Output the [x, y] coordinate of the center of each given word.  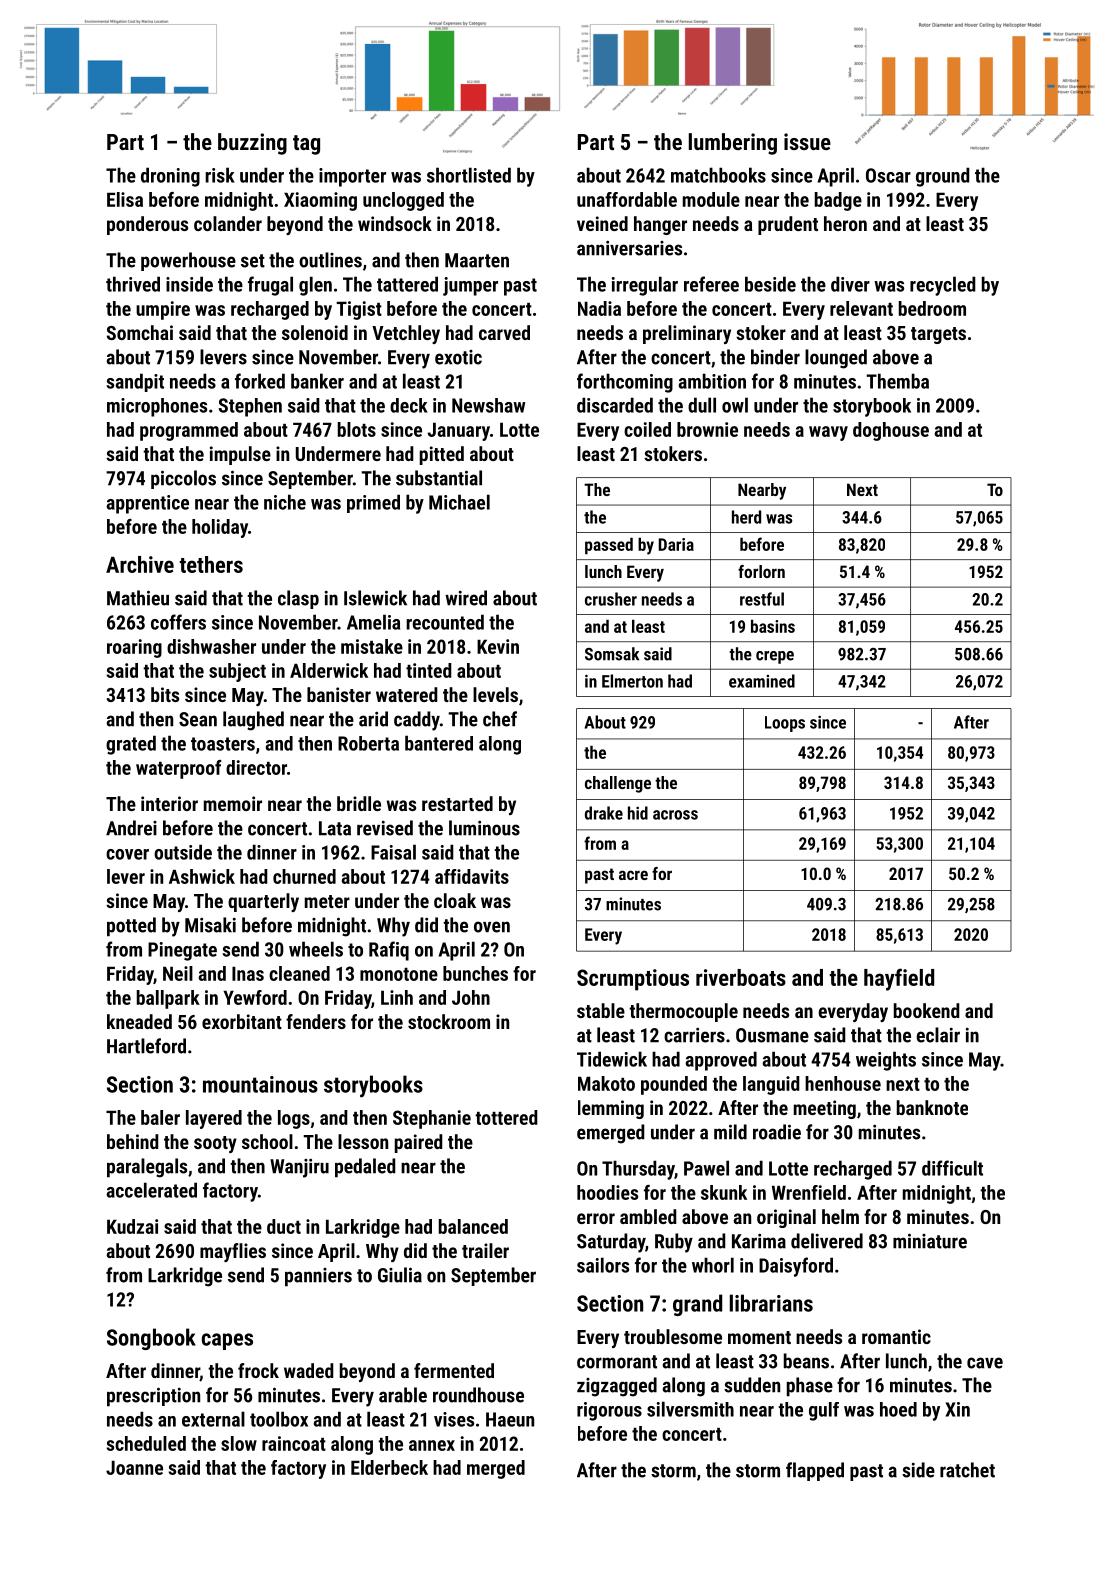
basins [773, 626]
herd [746, 517]
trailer [485, 1250]
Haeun [510, 1419]
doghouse [891, 431]
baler [160, 1117]
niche [285, 502]
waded [309, 1370]
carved [504, 332]
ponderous [147, 225]
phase [810, 1387]
